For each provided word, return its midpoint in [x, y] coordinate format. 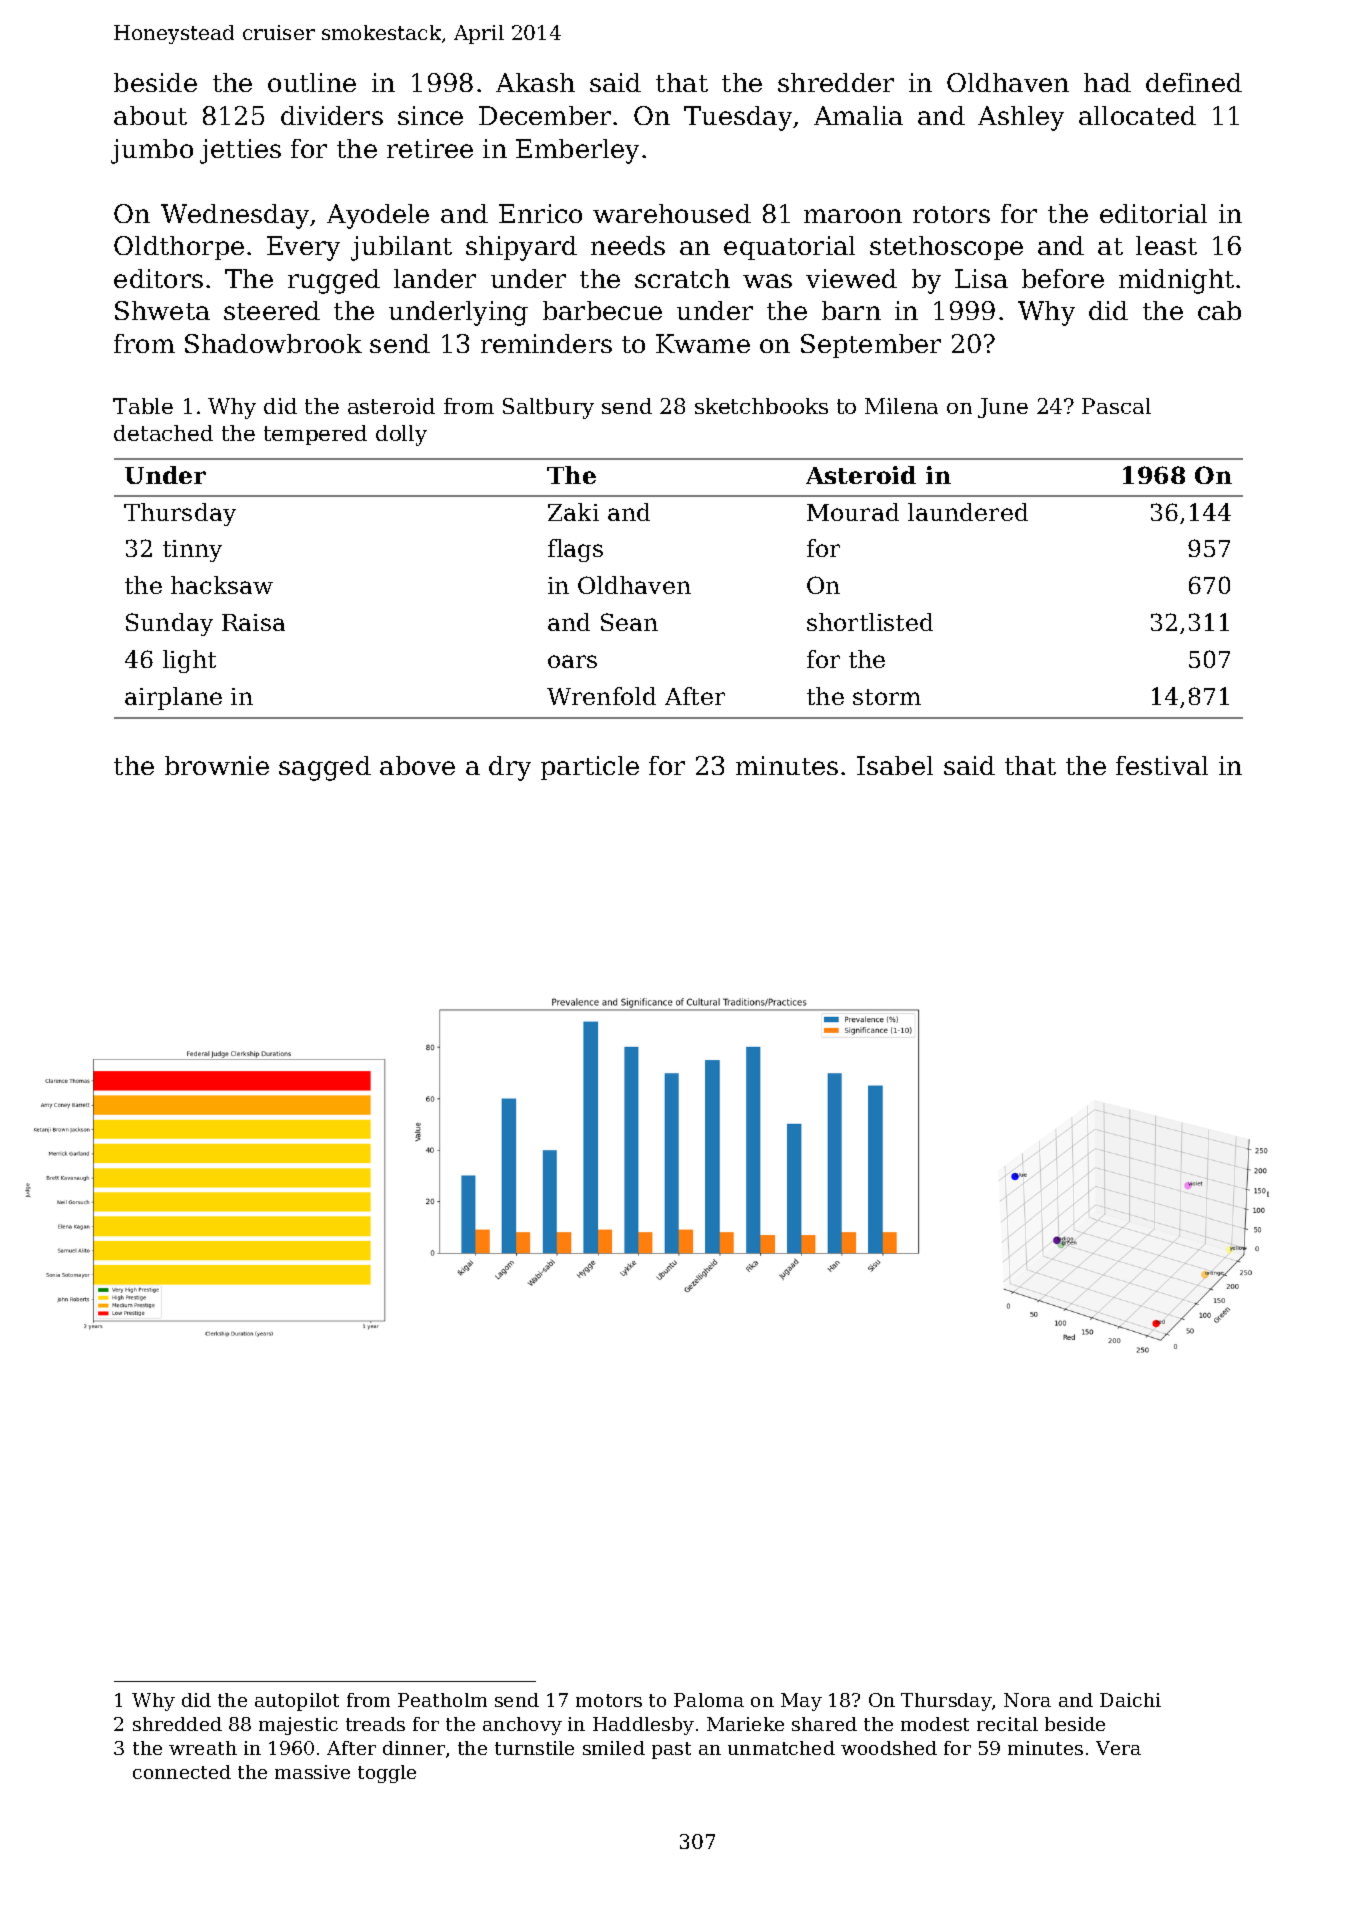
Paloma [709, 1700]
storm [887, 697]
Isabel [895, 765]
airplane [173, 698]
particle [590, 768]
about [150, 115]
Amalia [858, 115]
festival [1162, 765]
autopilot [297, 1702]
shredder [836, 82]
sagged [325, 768]
